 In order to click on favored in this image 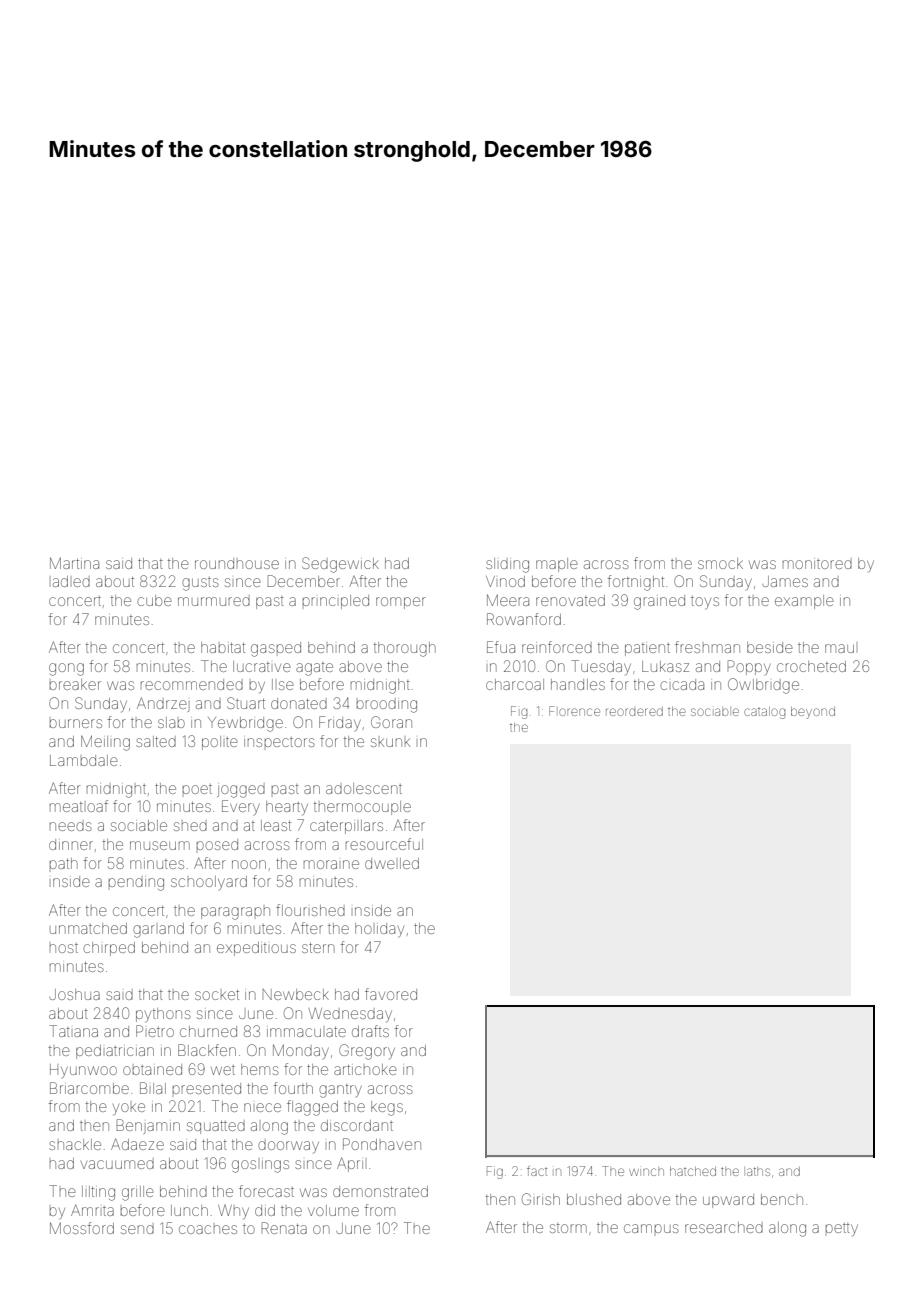, I will do `click(391, 994)`.
